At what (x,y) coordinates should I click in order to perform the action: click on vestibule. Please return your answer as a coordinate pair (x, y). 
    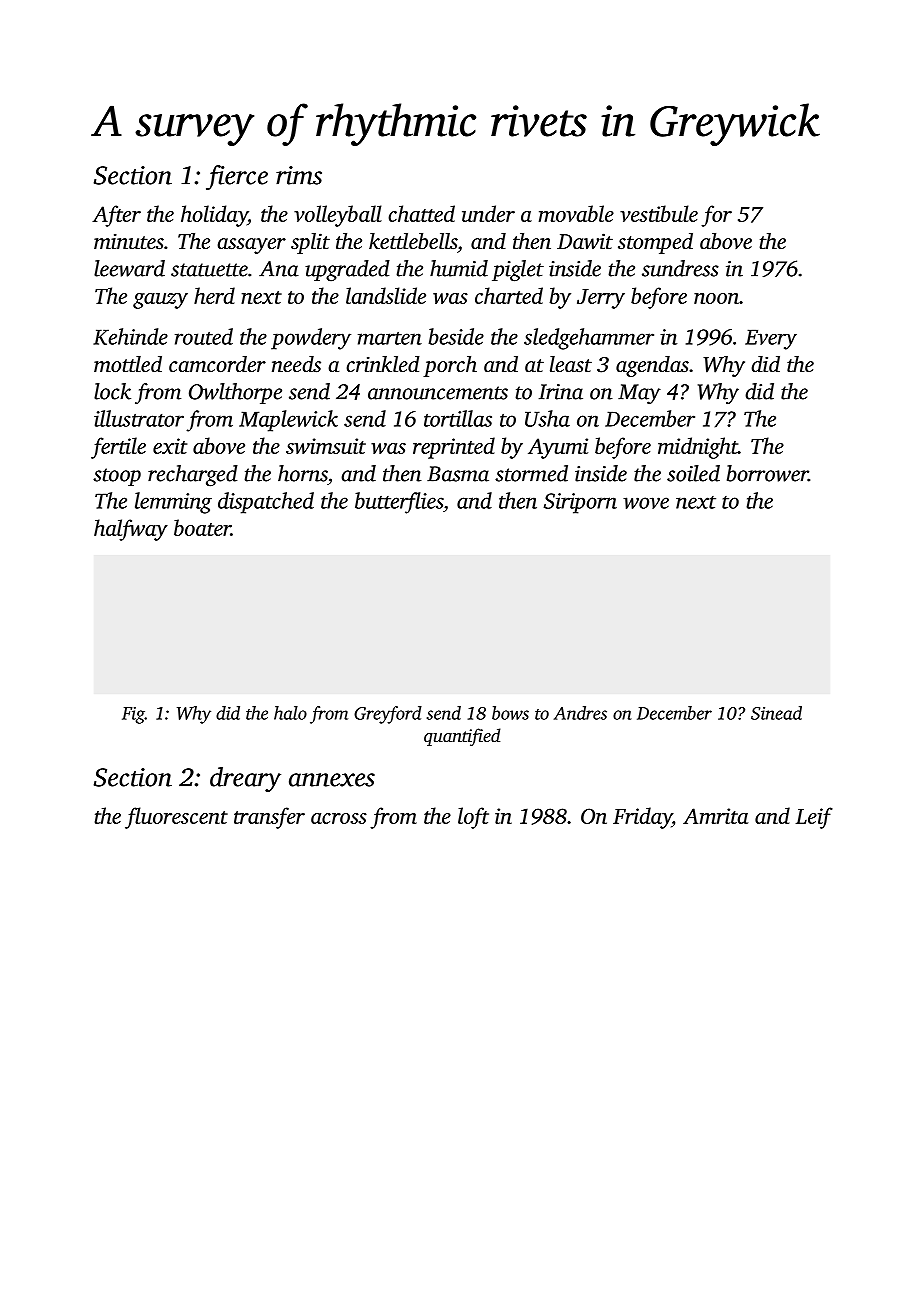
    Looking at the image, I should click on (659, 213).
